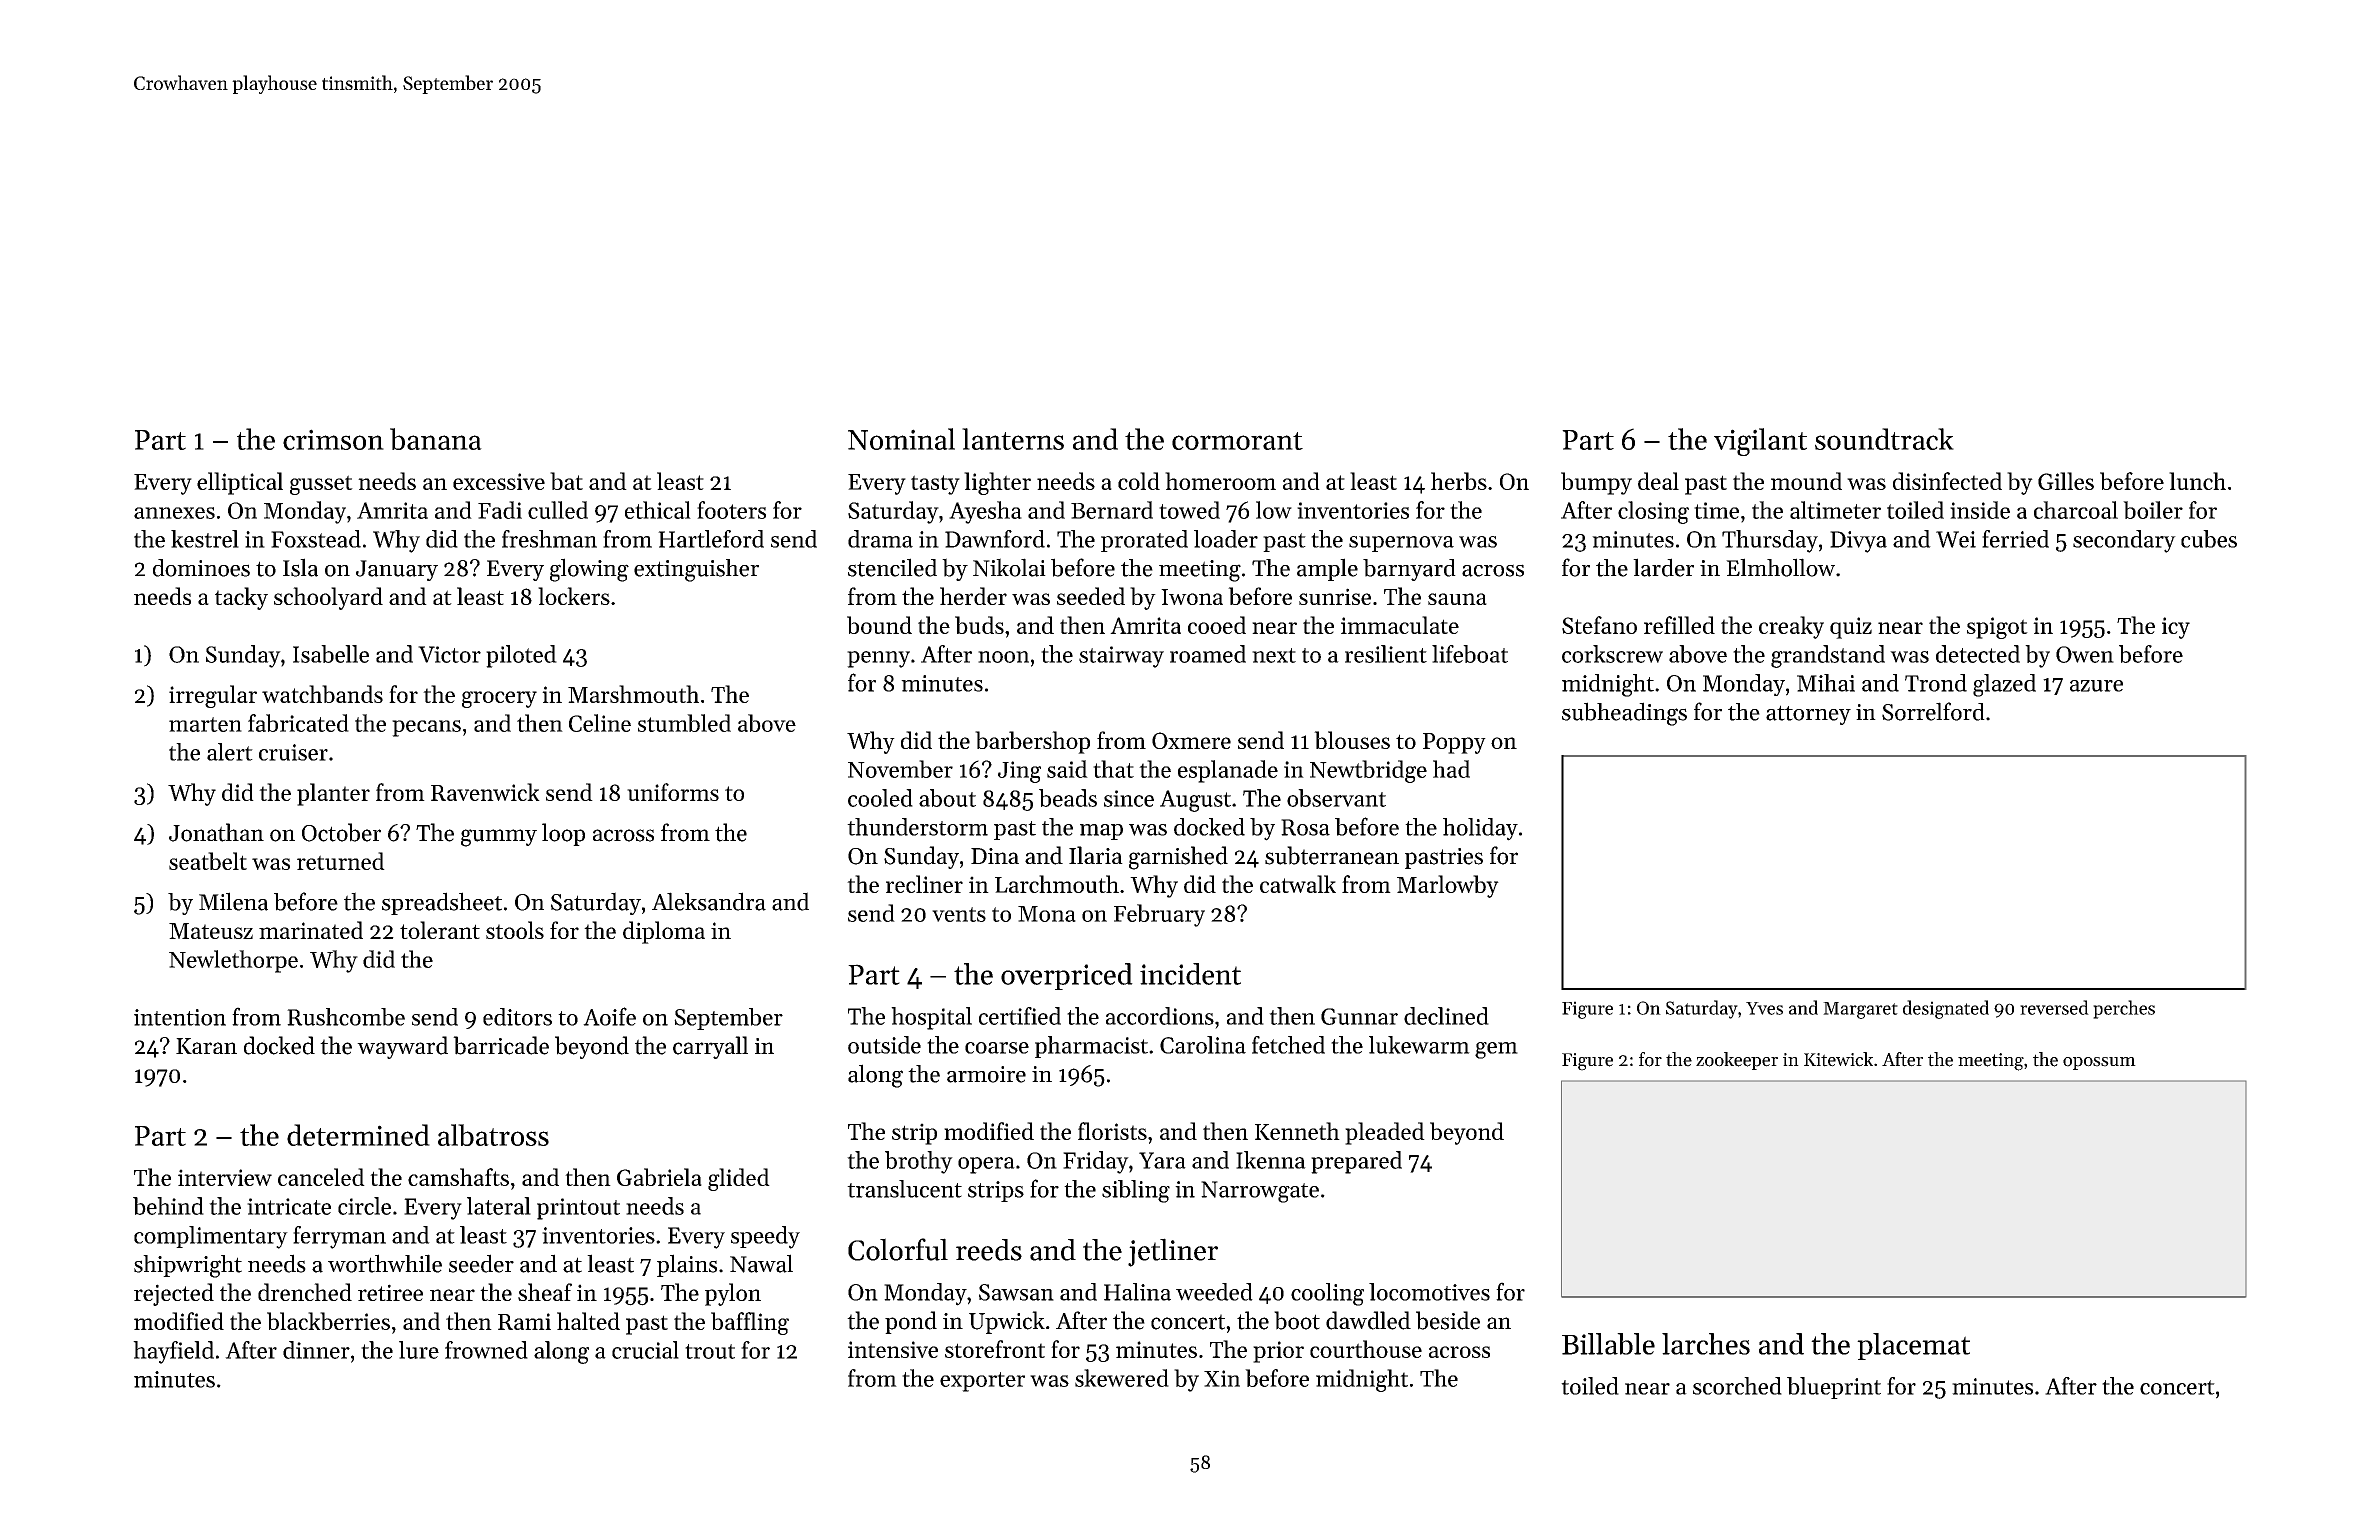  What do you see at coordinates (1386, 654) in the page?
I see `resilient` at bounding box center [1386, 654].
